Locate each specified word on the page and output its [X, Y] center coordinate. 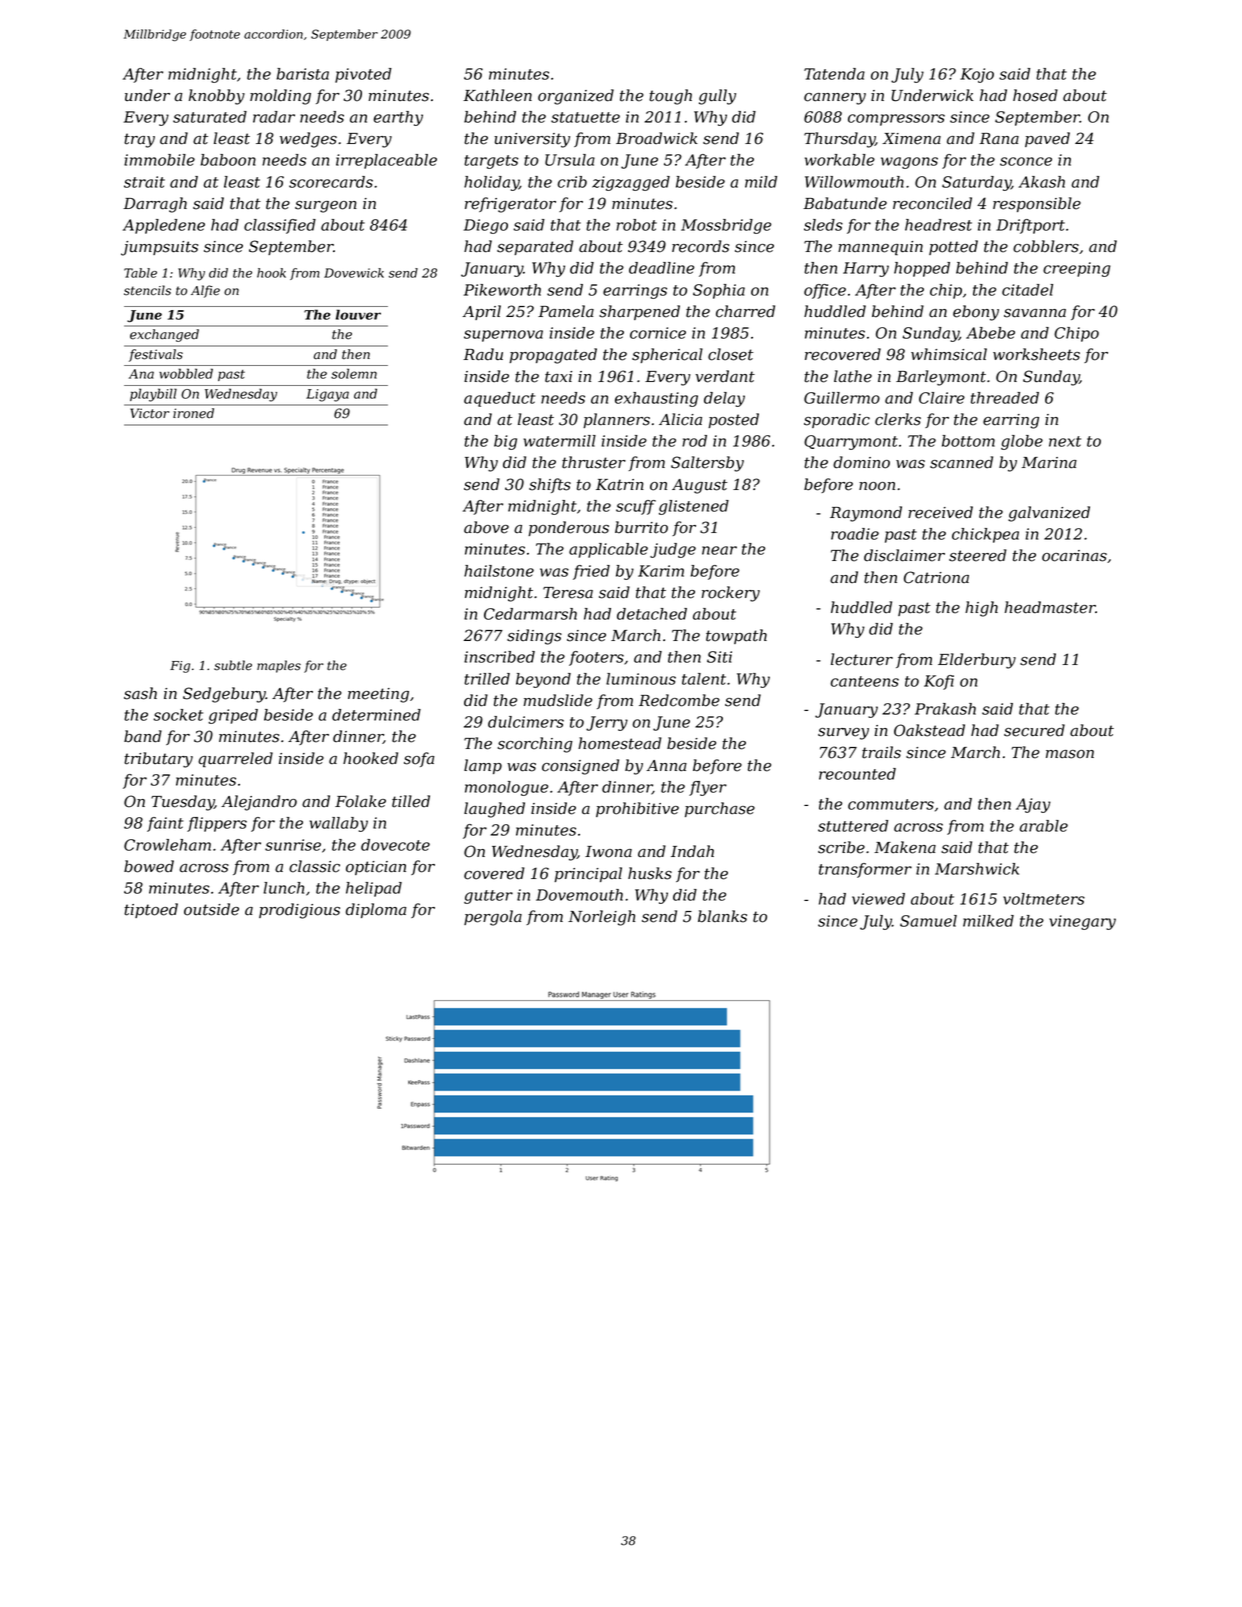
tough [670, 97]
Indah [692, 851]
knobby [217, 97]
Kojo [977, 75]
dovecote [395, 845]
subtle [233, 665]
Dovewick [354, 273]
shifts [550, 485]
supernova [503, 336]
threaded [1005, 398]
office [825, 291]
